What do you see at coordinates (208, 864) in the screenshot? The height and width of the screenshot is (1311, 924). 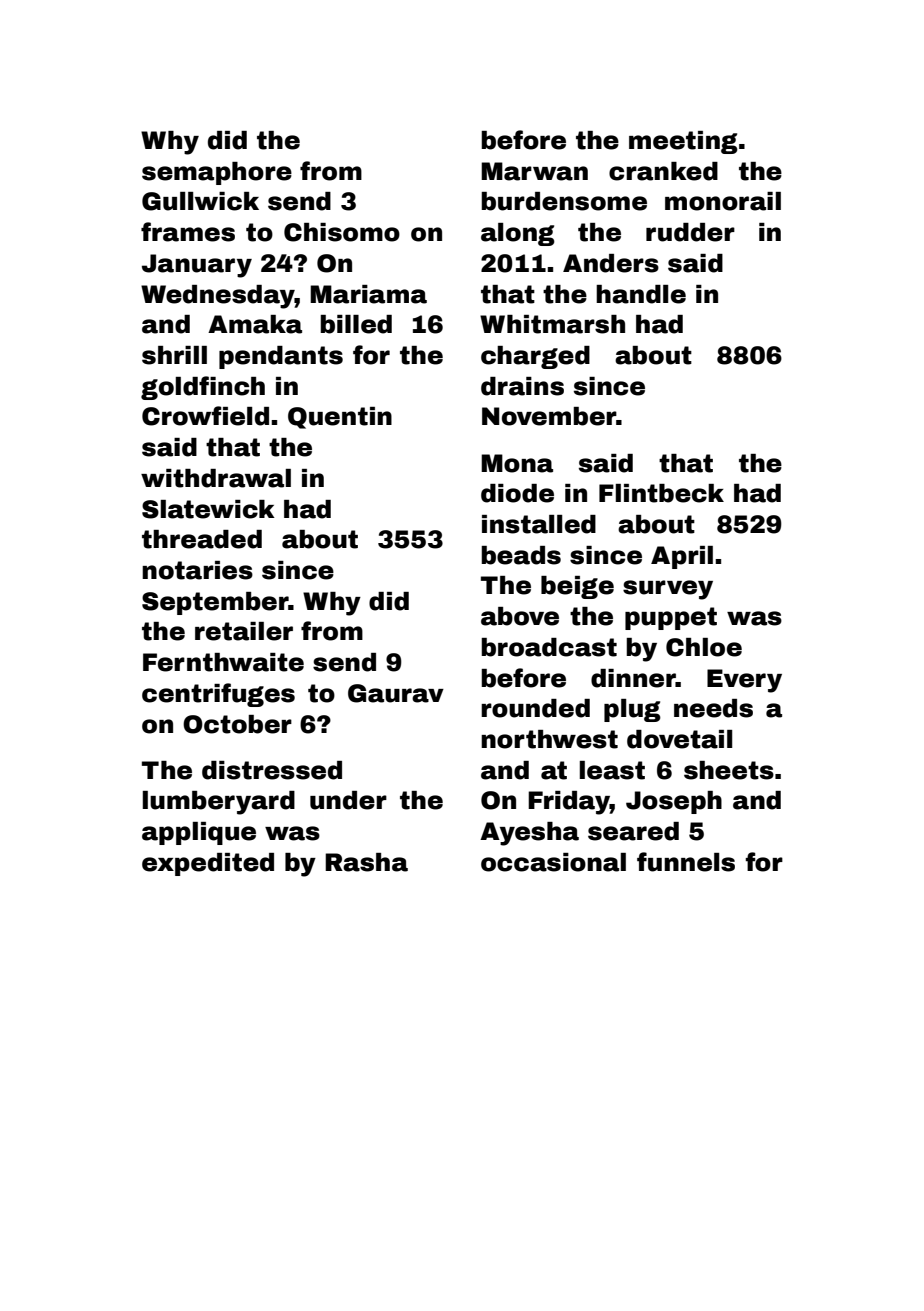 I see `expedited` at bounding box center [208, 864].
